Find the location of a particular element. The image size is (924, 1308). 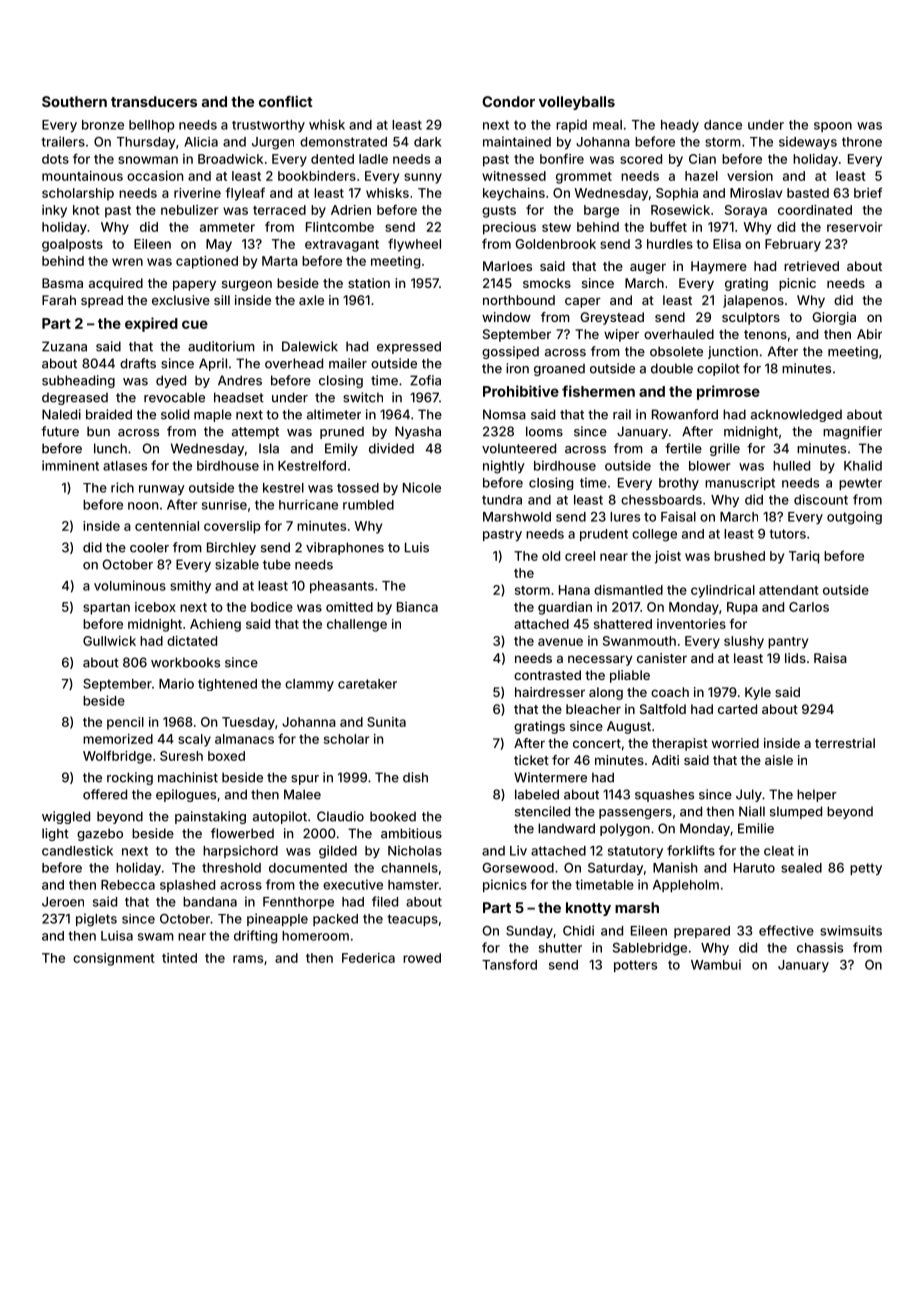

volleyballs is located at coordinates (577, 103).
